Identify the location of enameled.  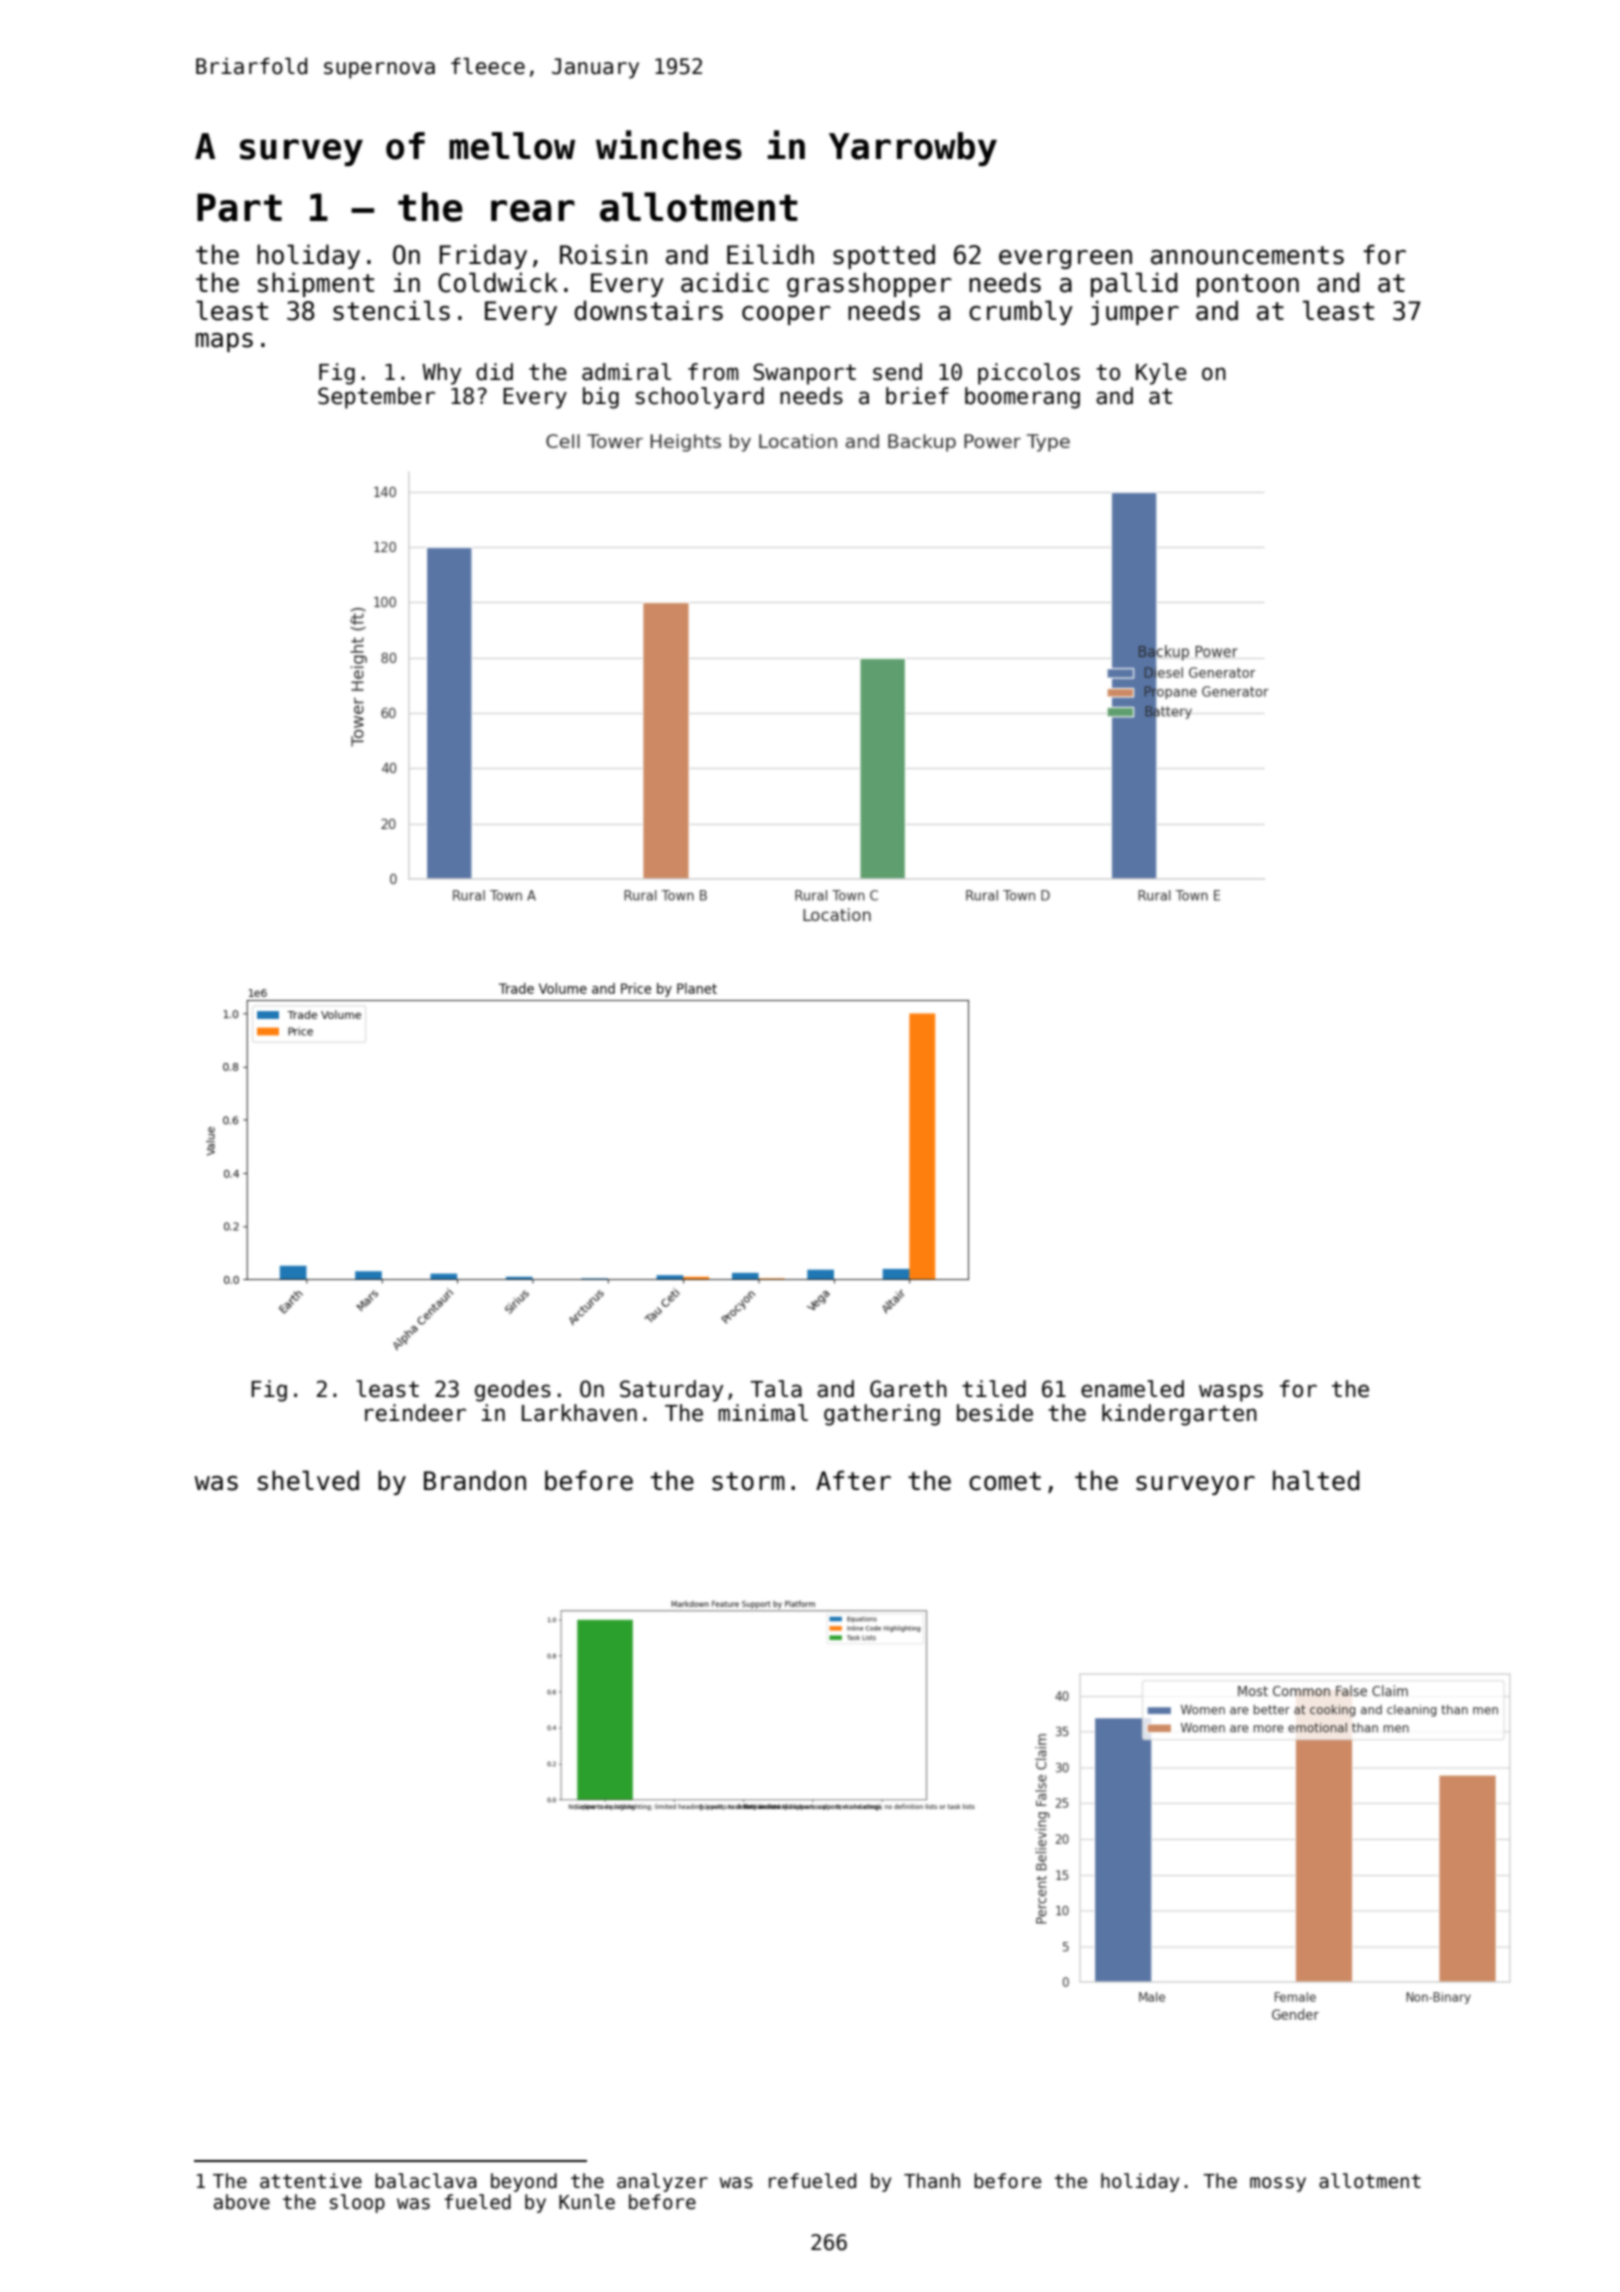
(1132, 1389).
